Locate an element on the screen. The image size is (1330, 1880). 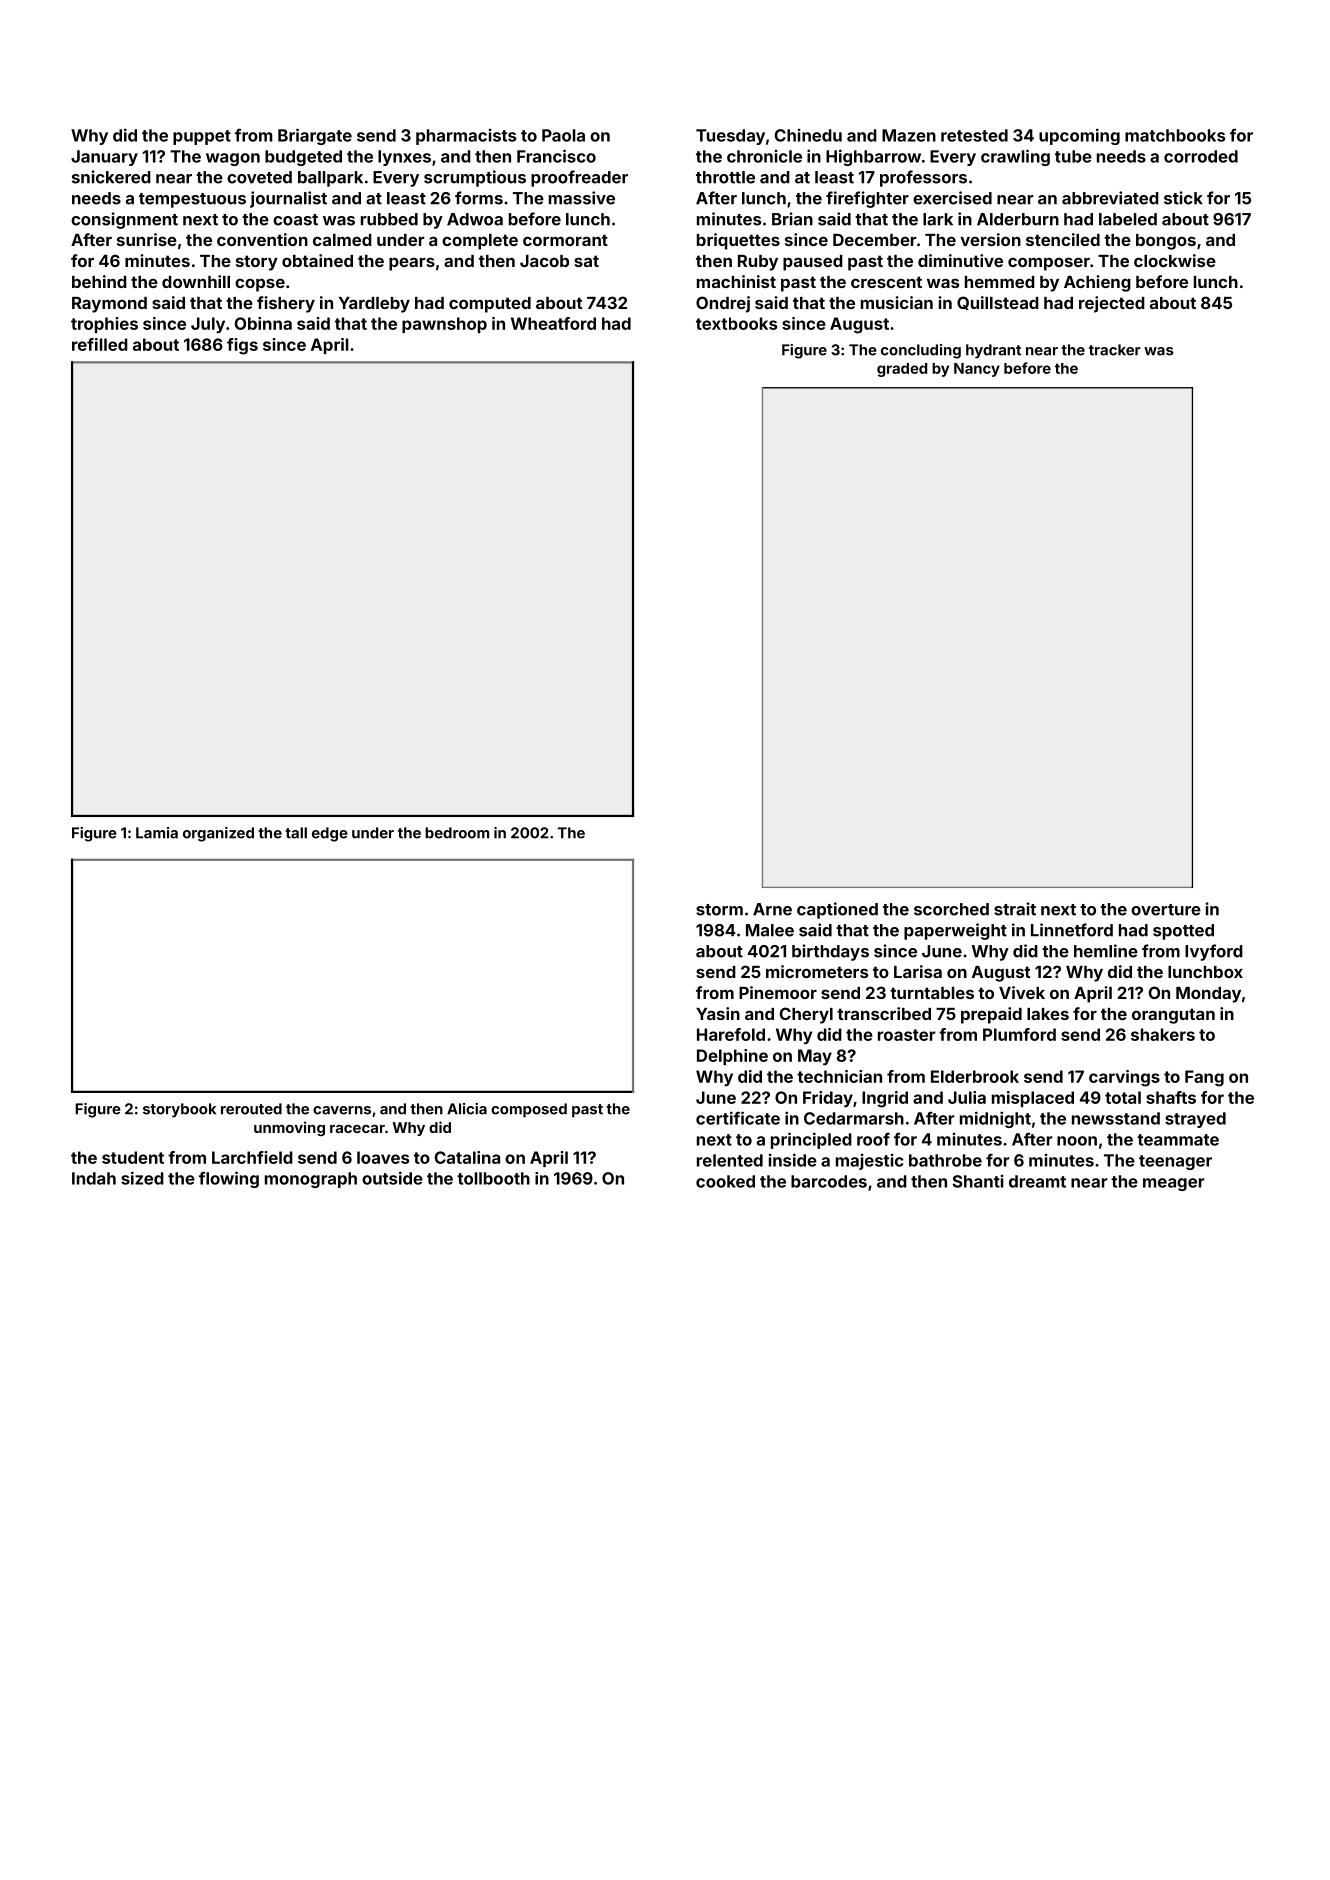
snickered is located at coordinates (111, 177).
